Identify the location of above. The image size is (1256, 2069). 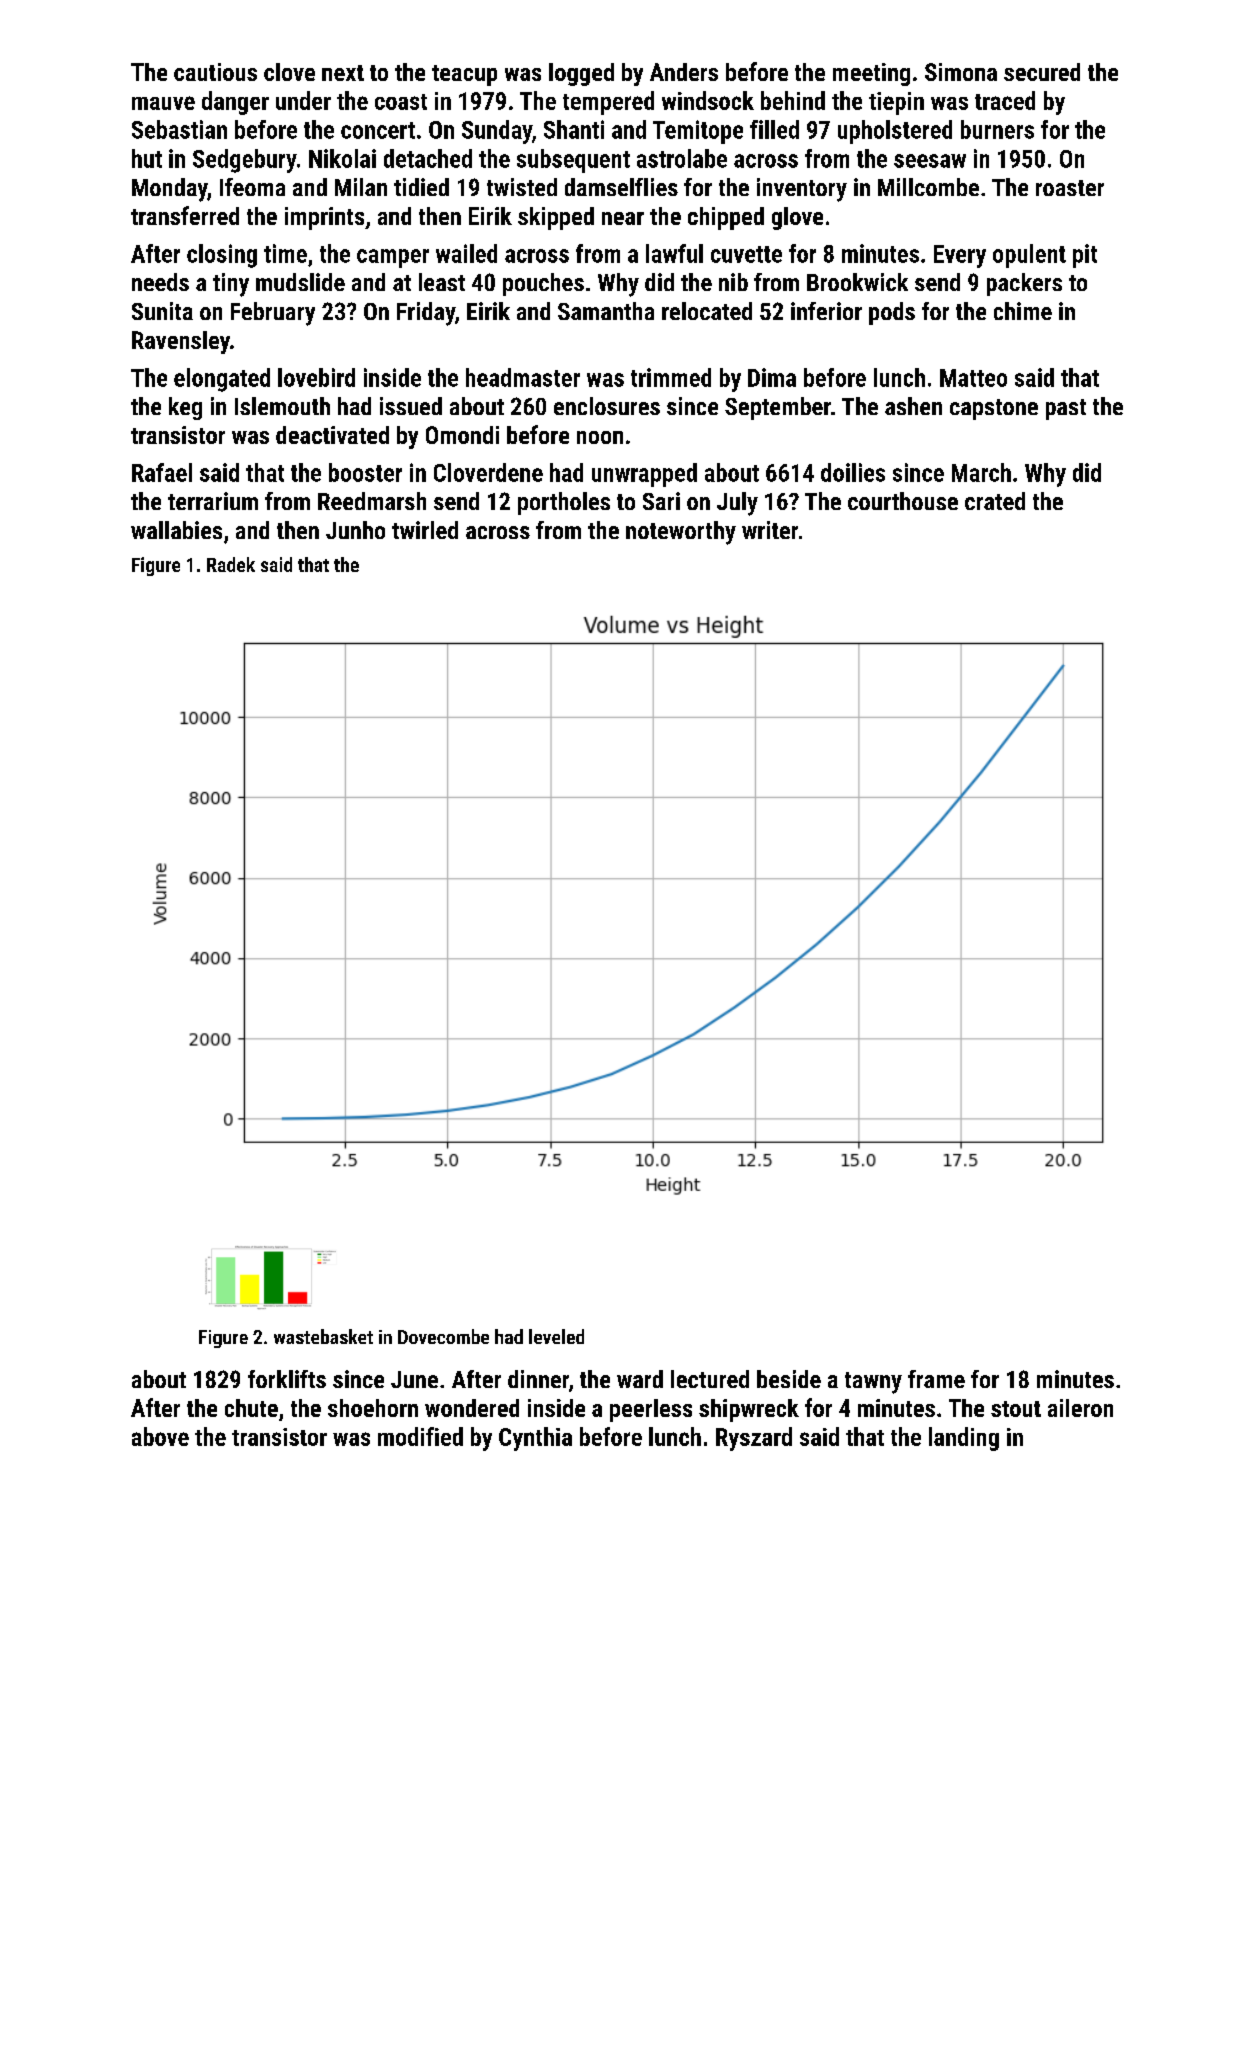
(160, 1436).
